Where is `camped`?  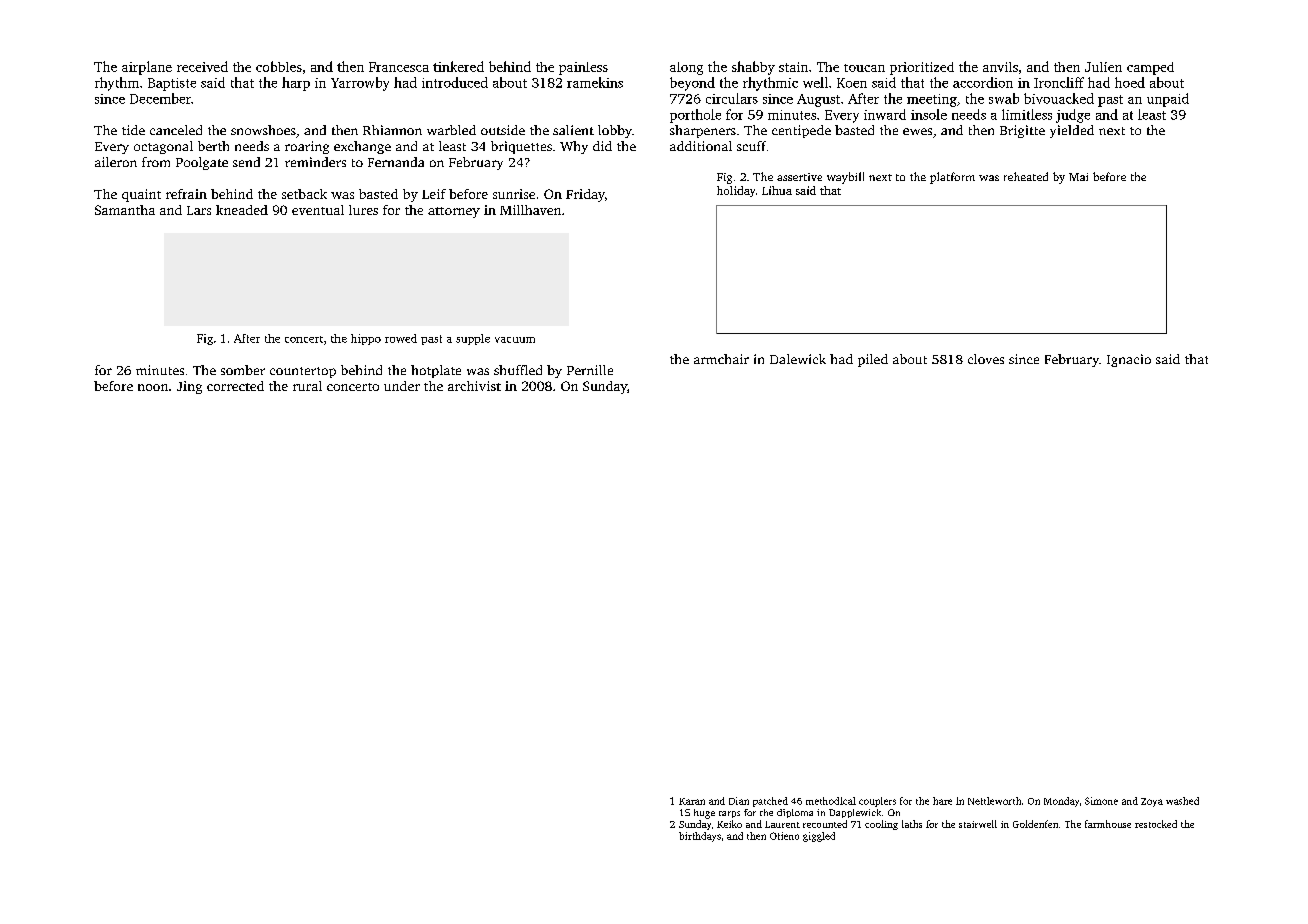
camped is located at coordinates (1150, 68).
